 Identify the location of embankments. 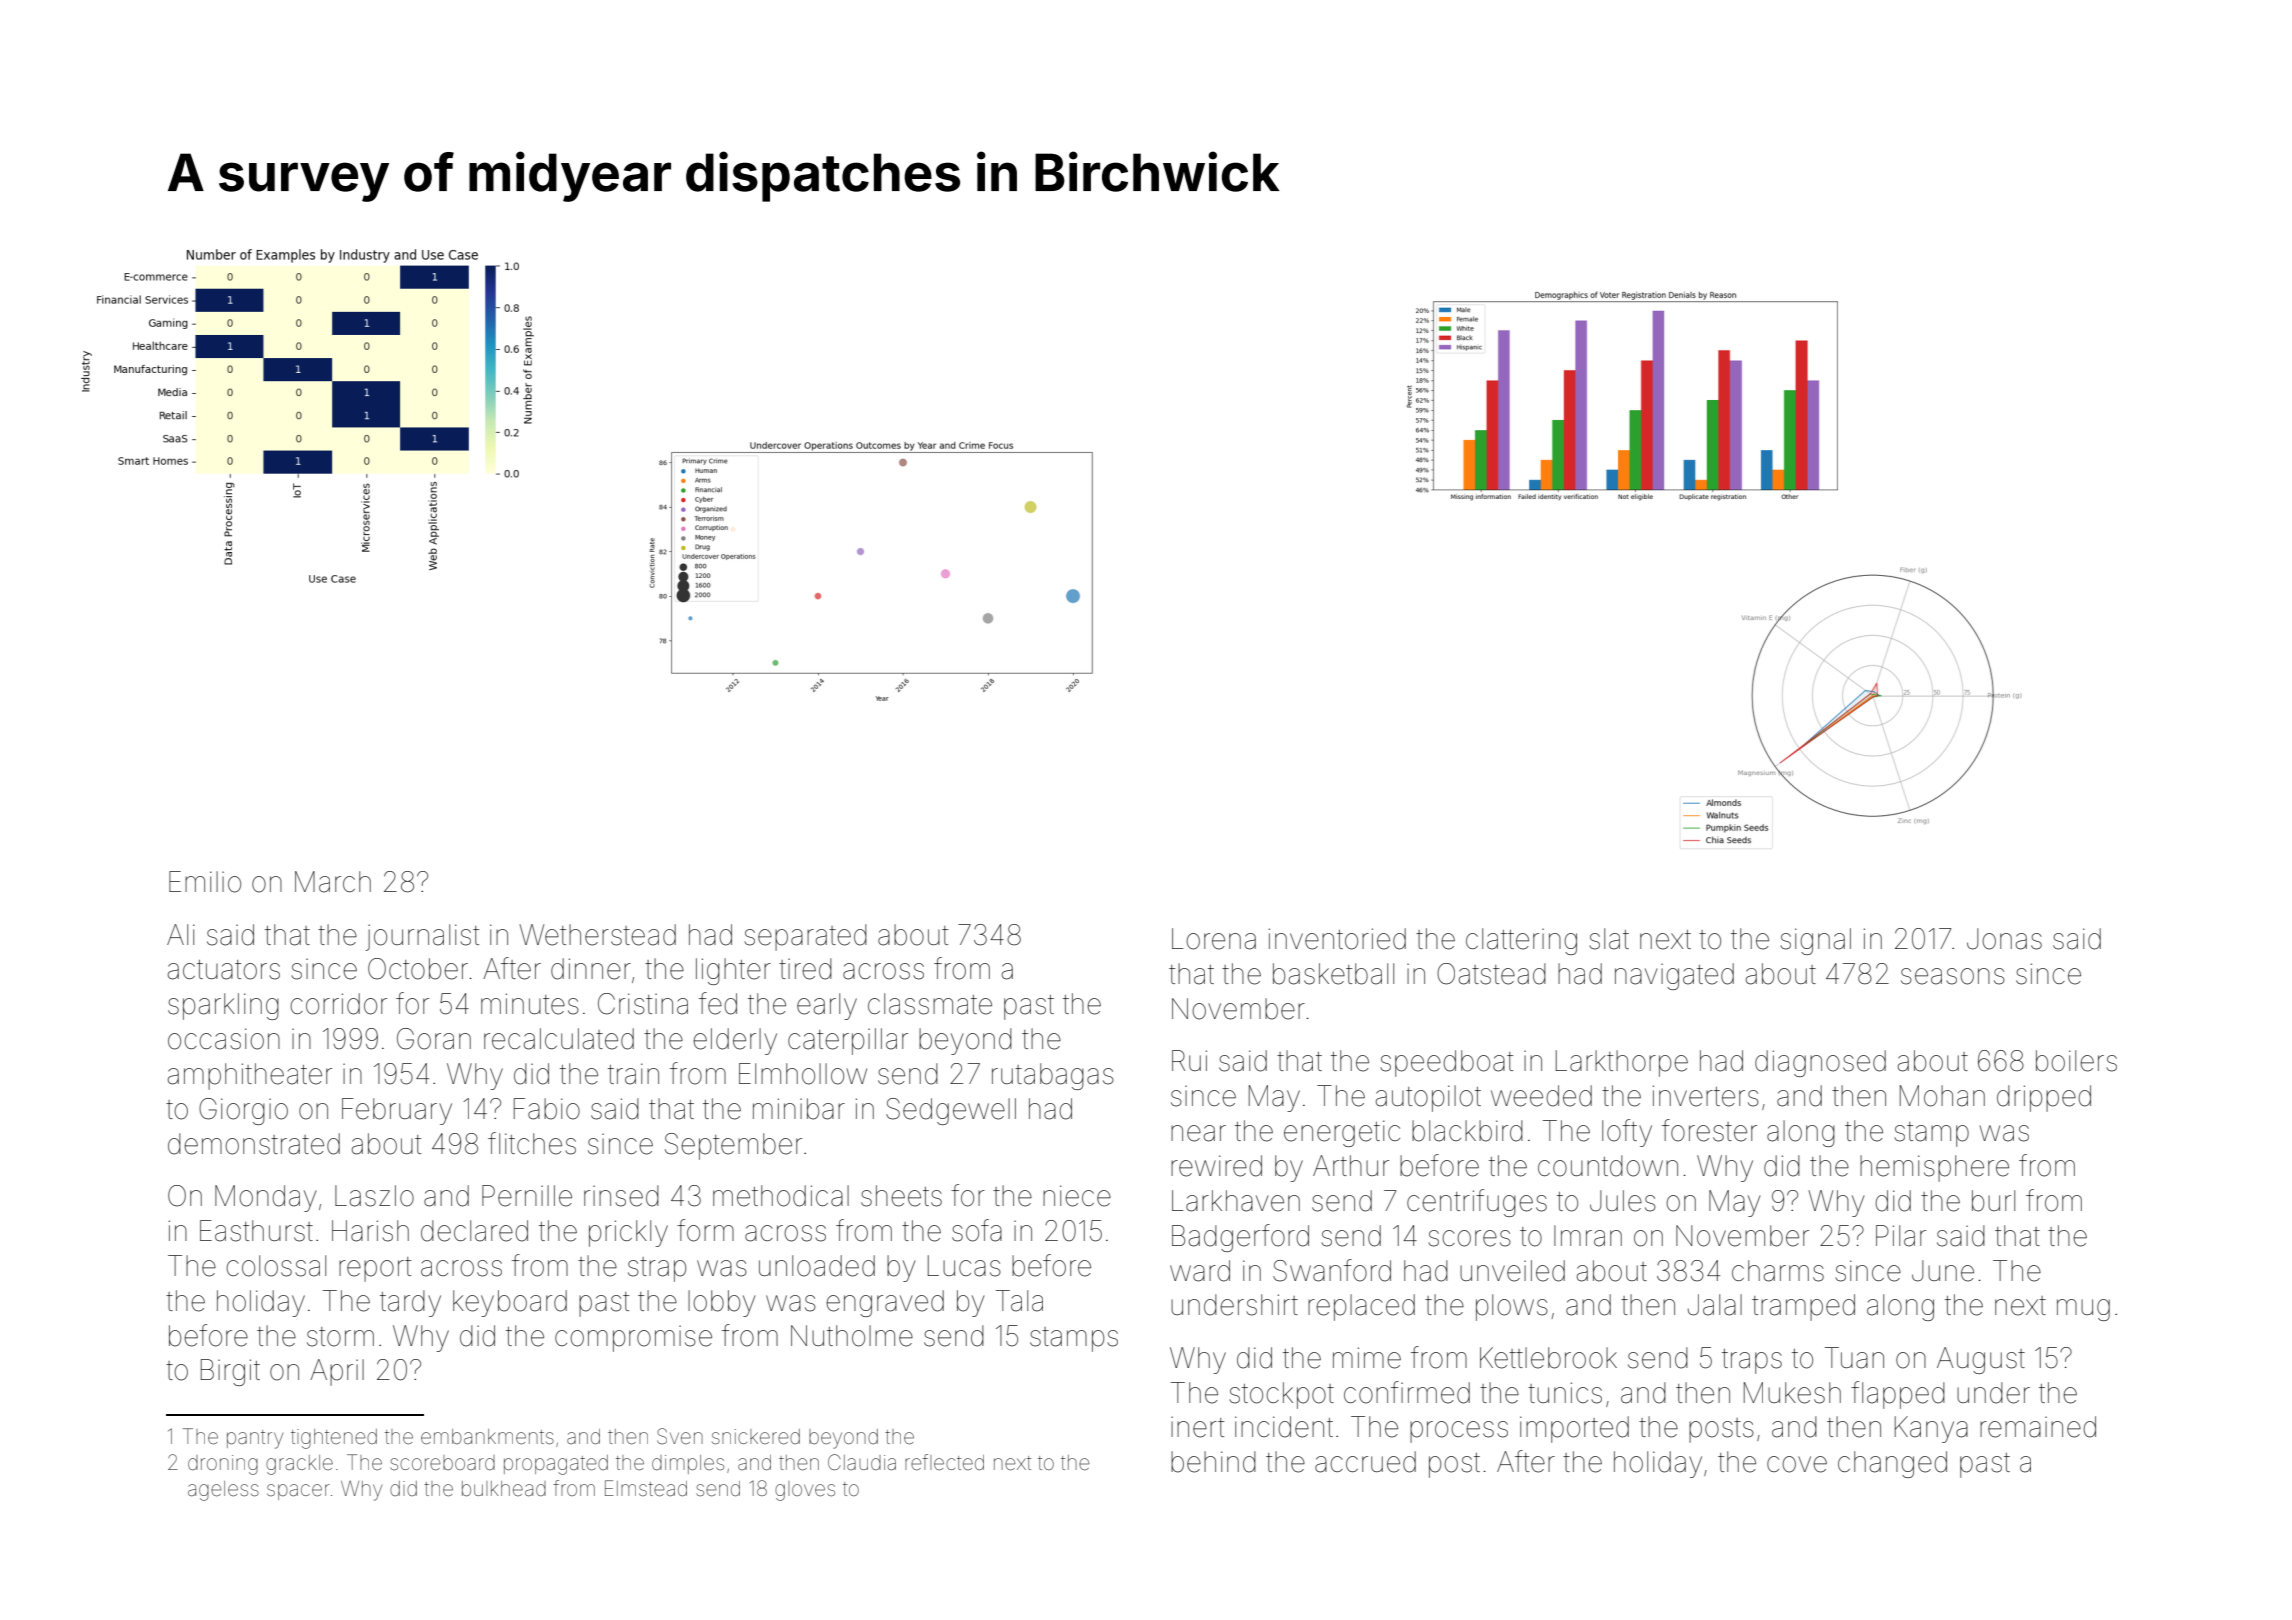
(487, 1436).
